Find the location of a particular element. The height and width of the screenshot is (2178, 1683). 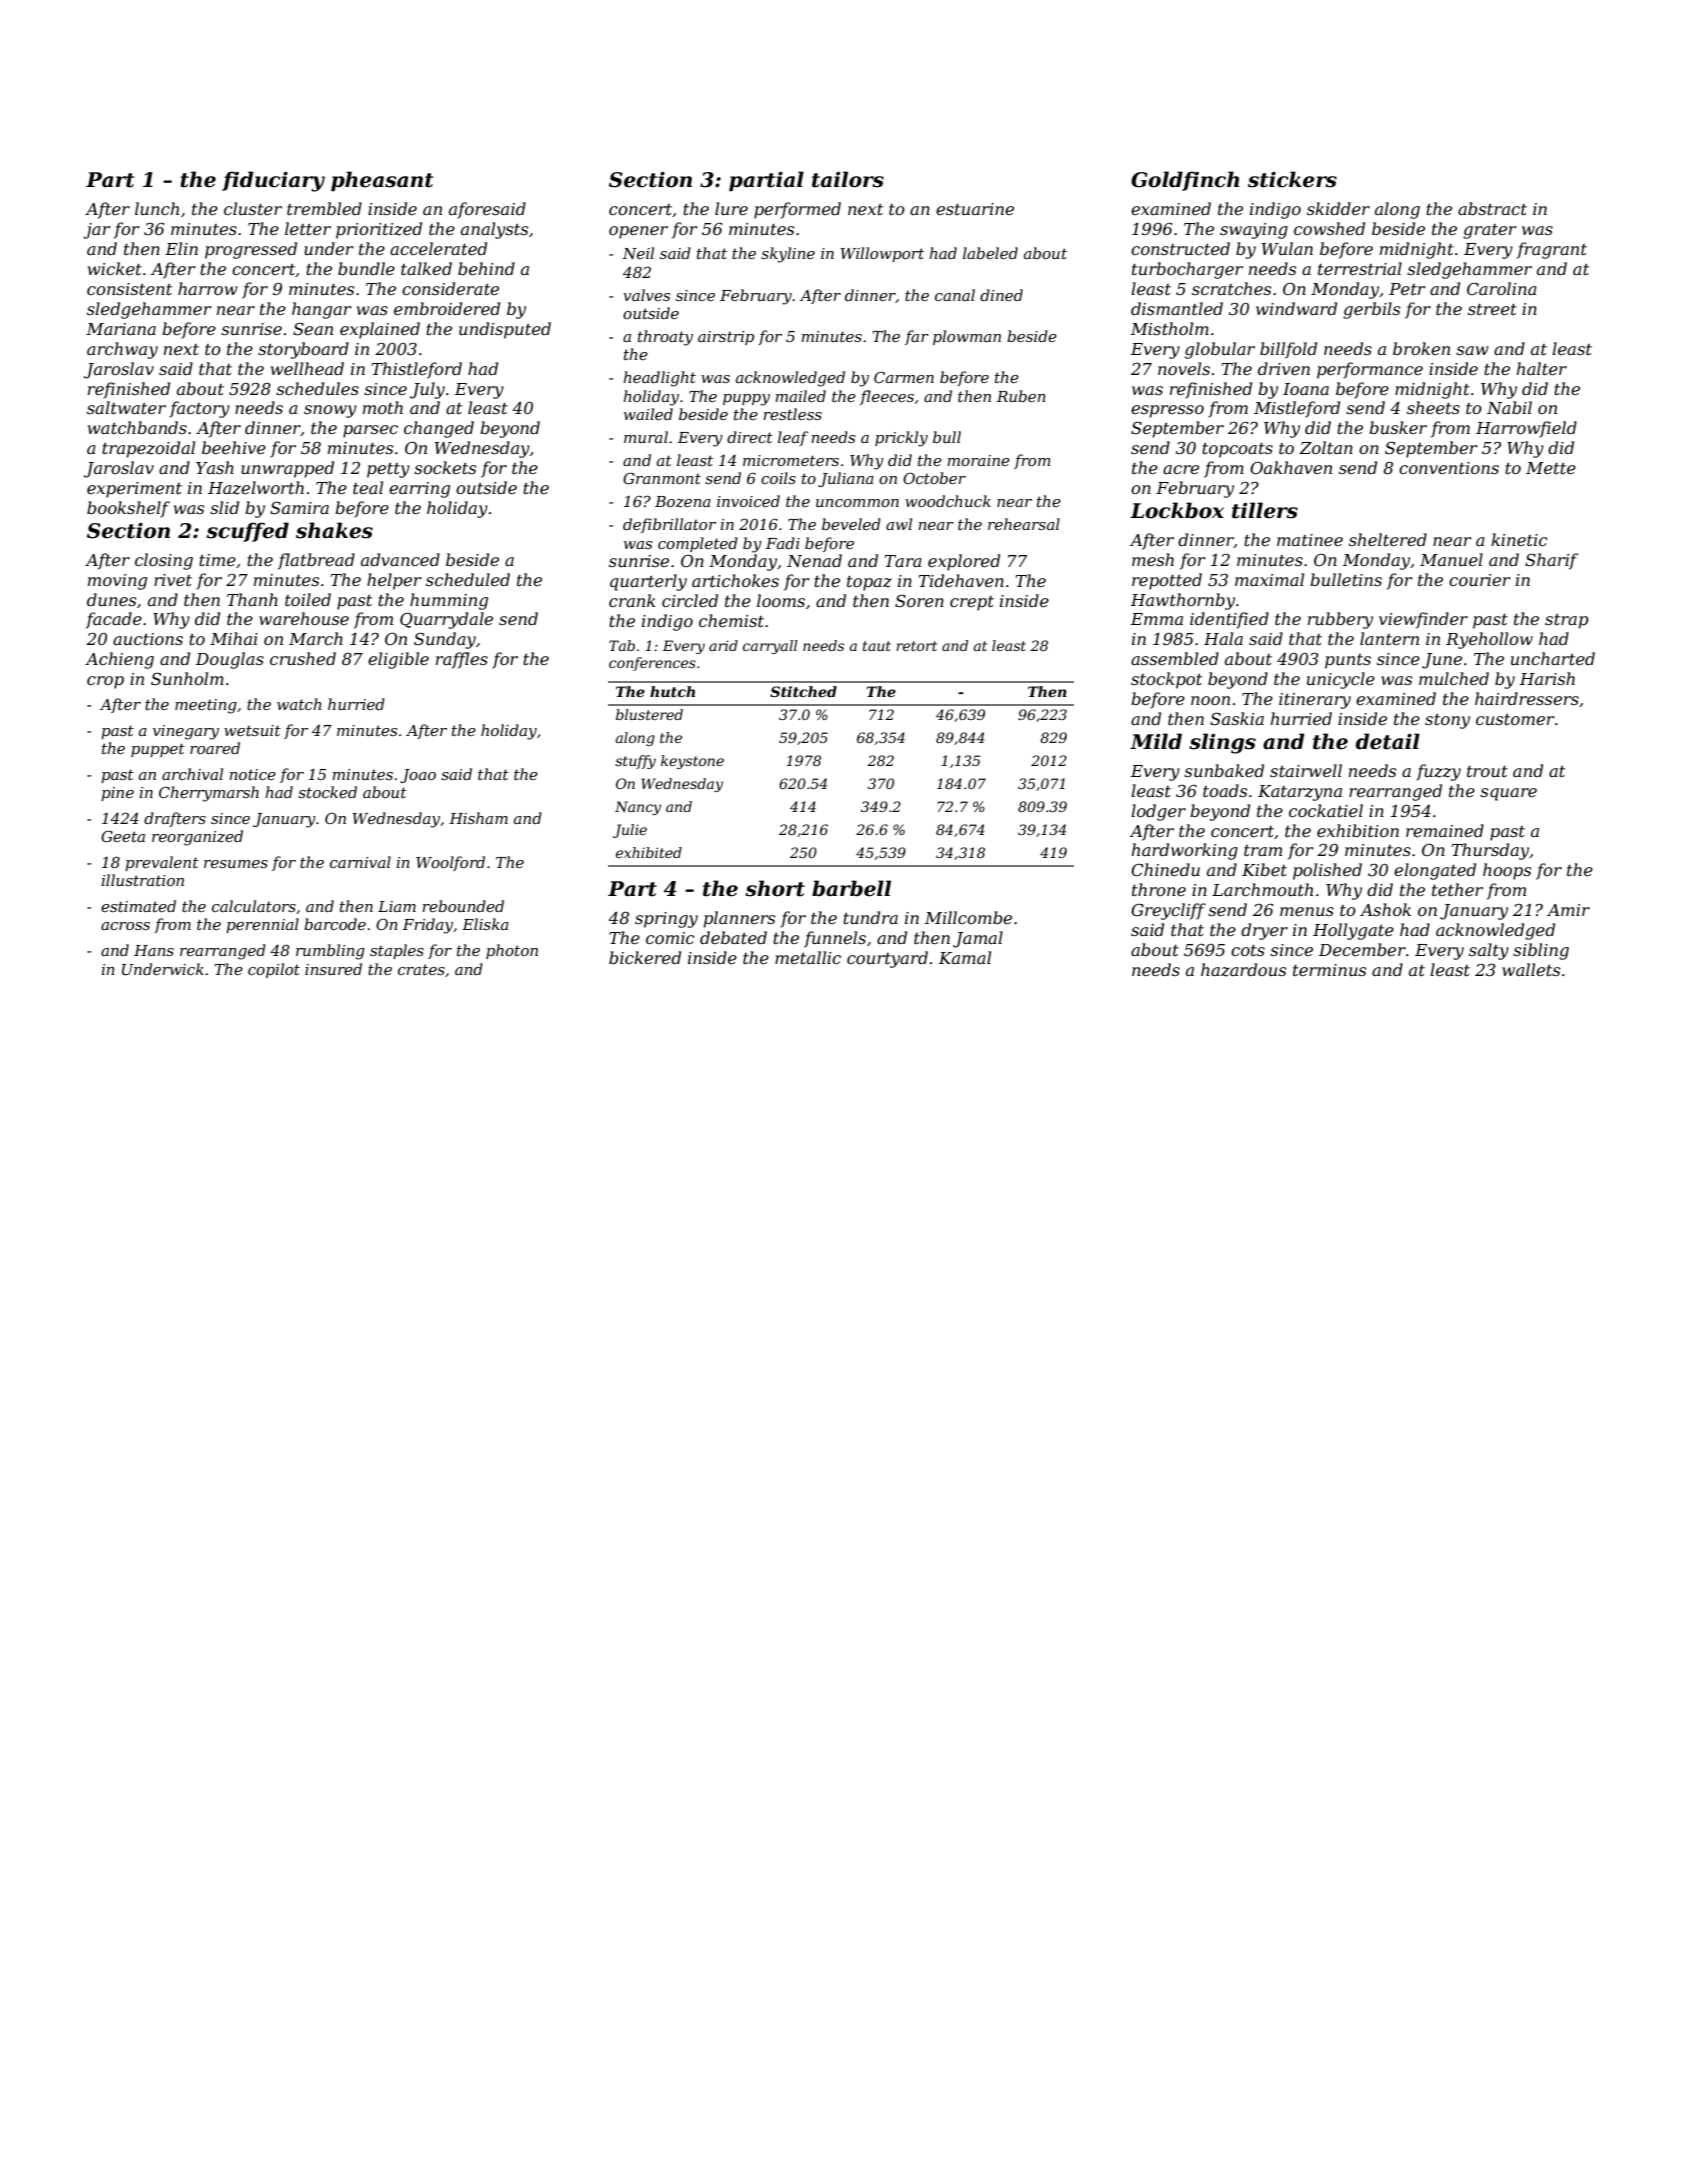

Stitched is located at coordinates (803, 691).
